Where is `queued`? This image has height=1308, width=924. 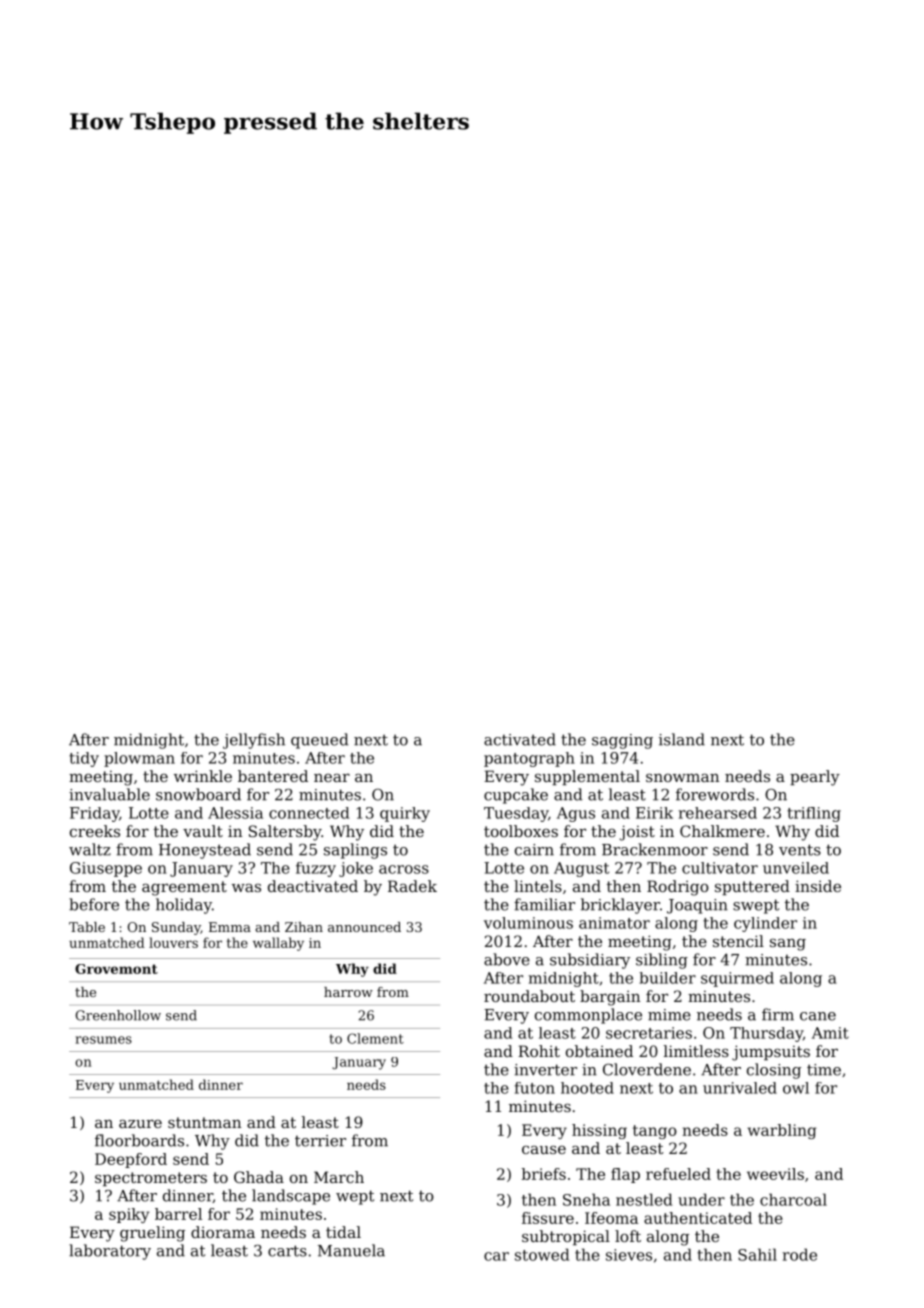 queued is located at coordinates (320, 741).
